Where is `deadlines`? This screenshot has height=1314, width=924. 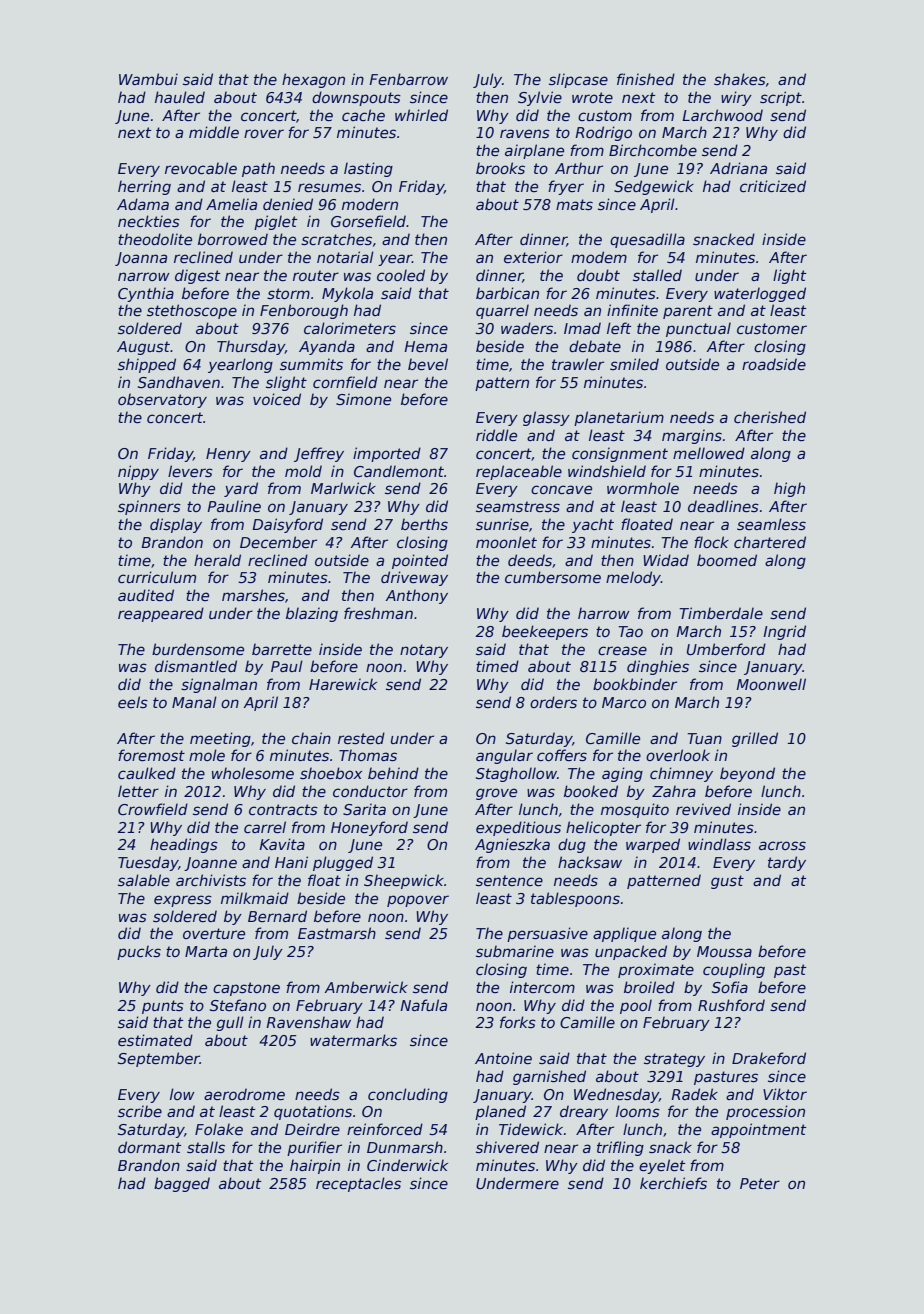 deadlines is located at coordinates (723, 506).
